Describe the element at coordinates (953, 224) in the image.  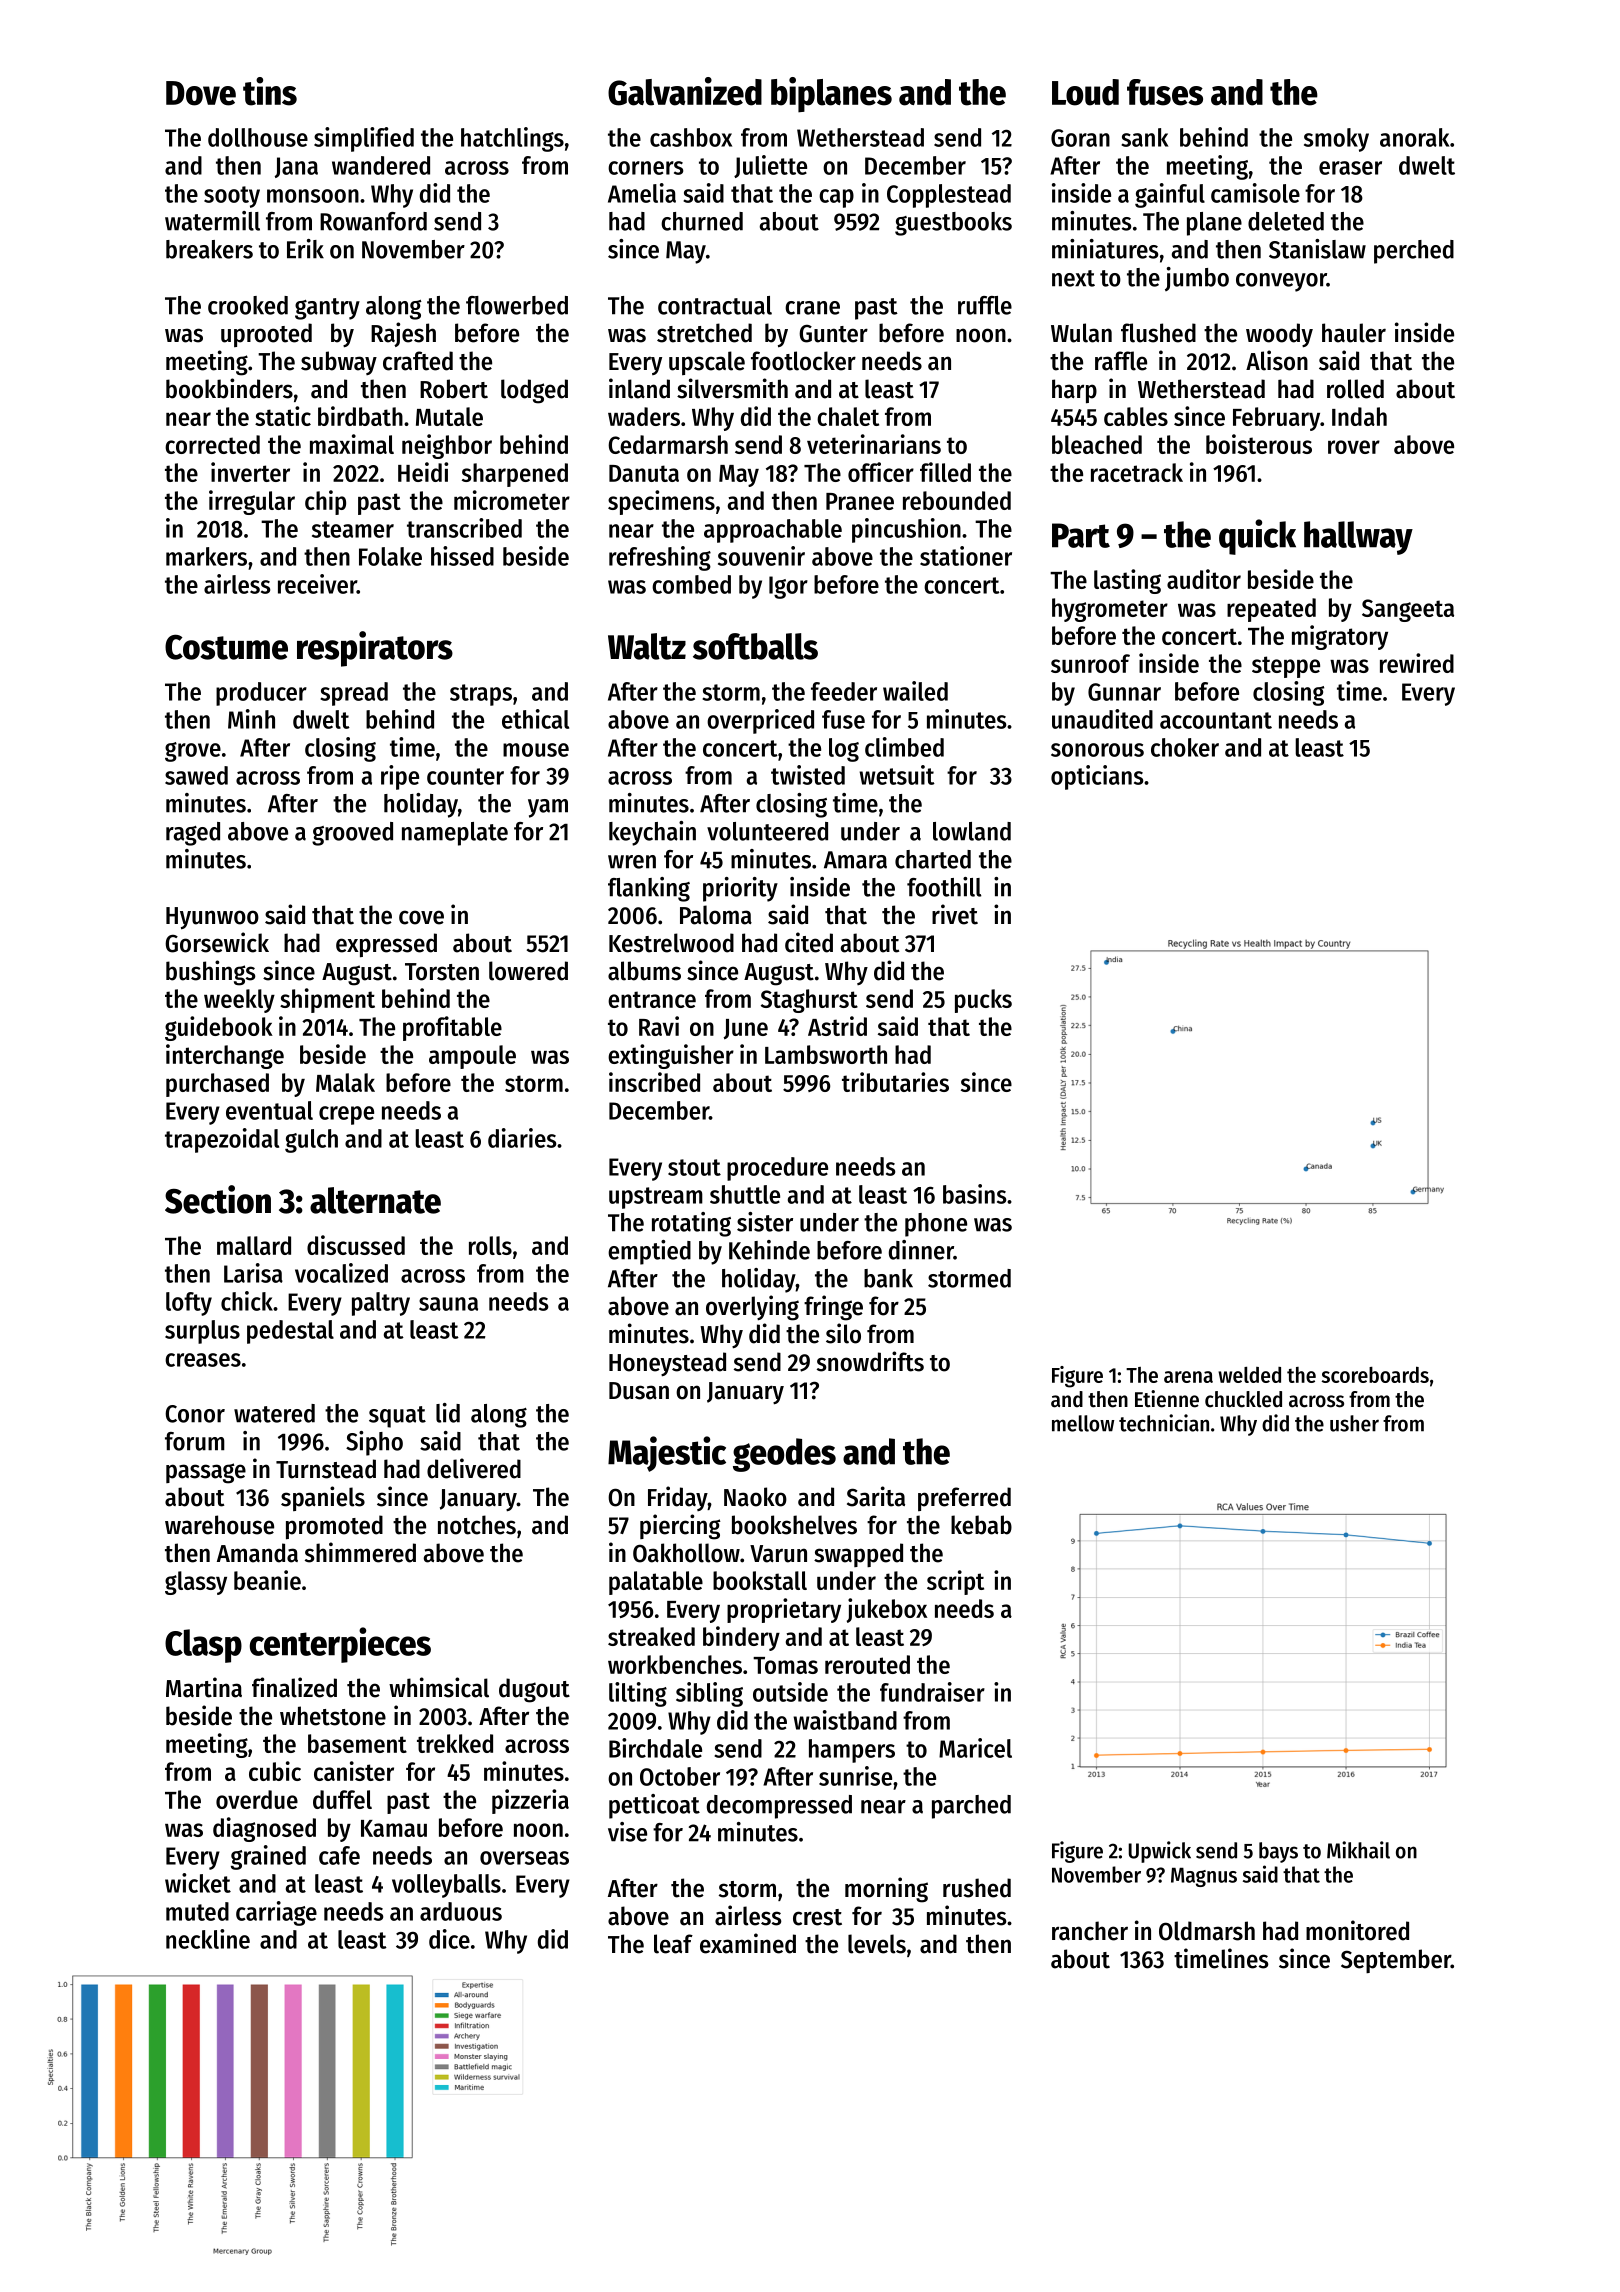
I see `guestbooks` at that location.
